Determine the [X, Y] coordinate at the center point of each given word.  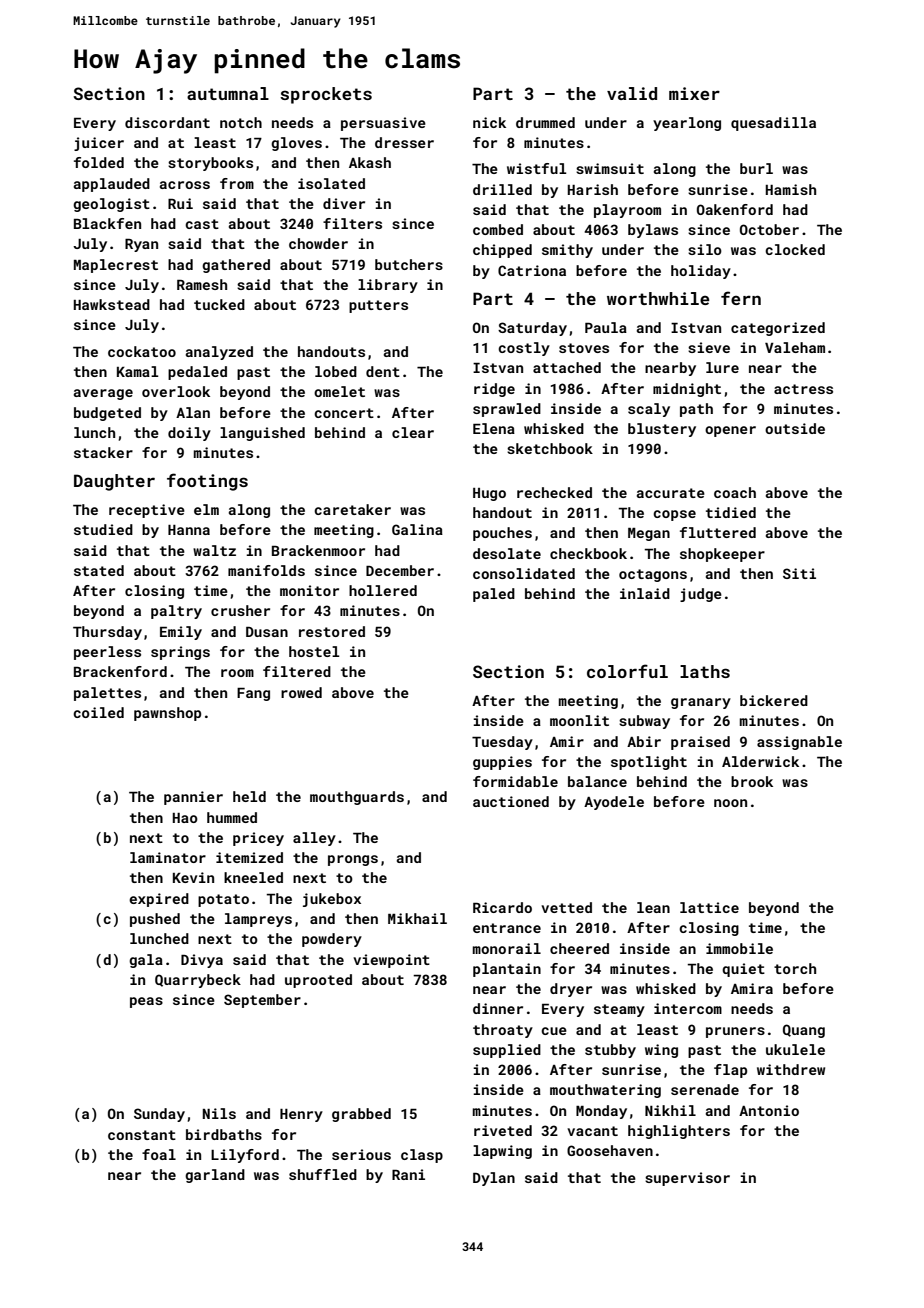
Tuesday [502, 743]
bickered [774, 700]
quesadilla [773, 124]
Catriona [532, 270]
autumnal [228, 93]
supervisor [687, 1179]
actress [803, 389]
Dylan [494, 1179]
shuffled [323, 1174]
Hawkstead [112, 304]
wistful [536, 168]
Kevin [193, 877]
